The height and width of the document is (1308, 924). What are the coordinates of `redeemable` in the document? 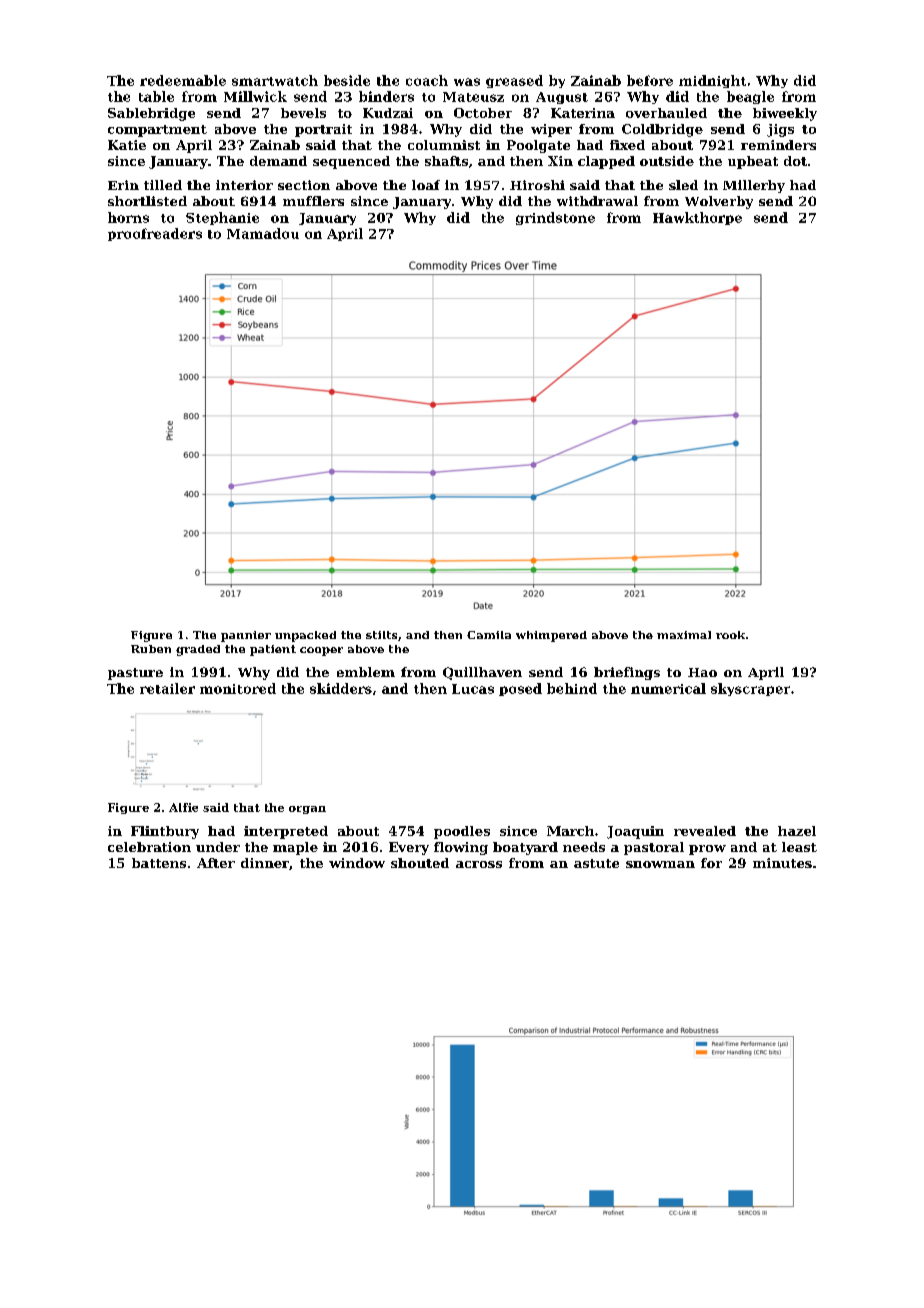 It's located at (183, 80).
